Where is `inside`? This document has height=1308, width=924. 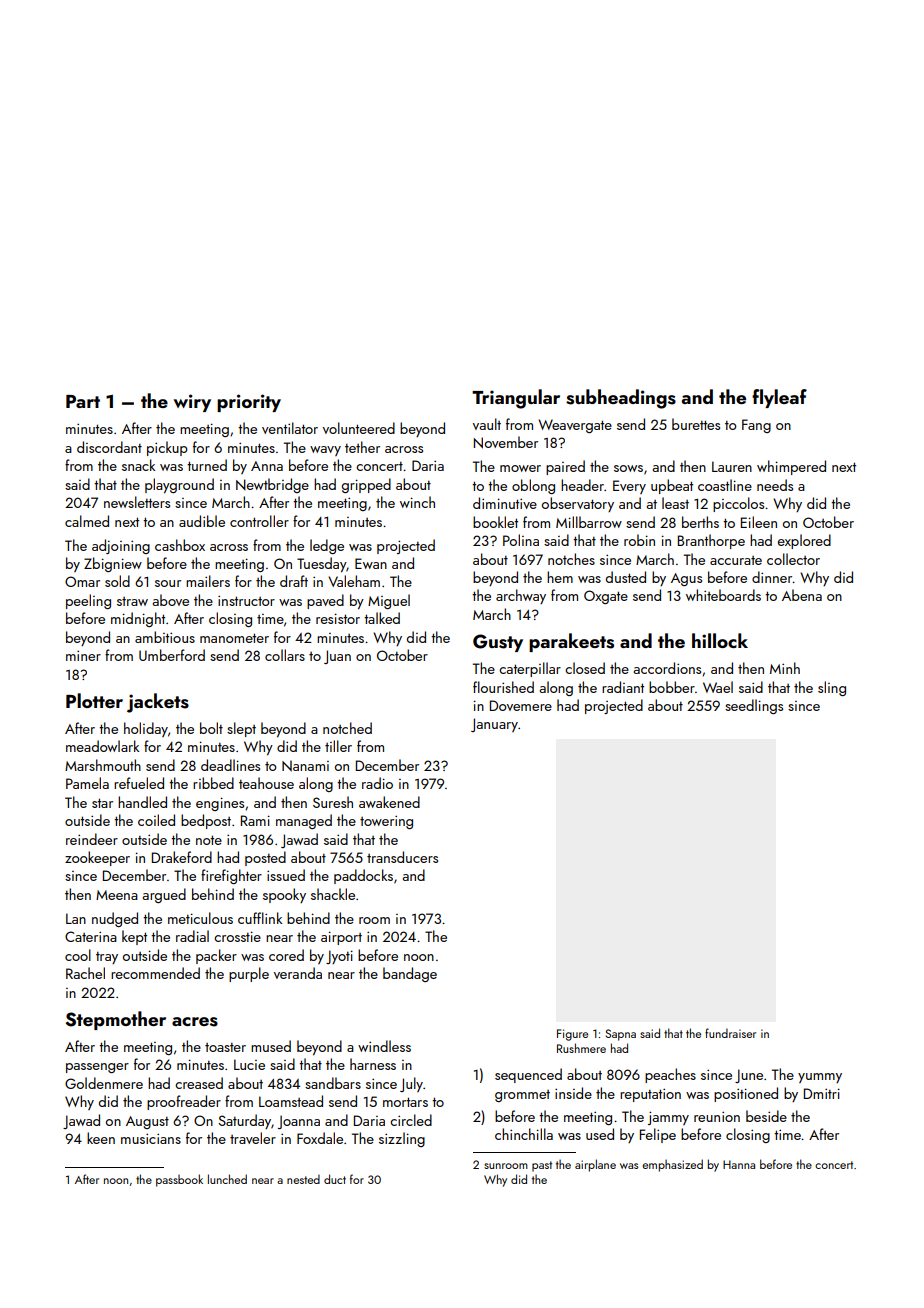
inside is located at coordinates (573, 1093).
